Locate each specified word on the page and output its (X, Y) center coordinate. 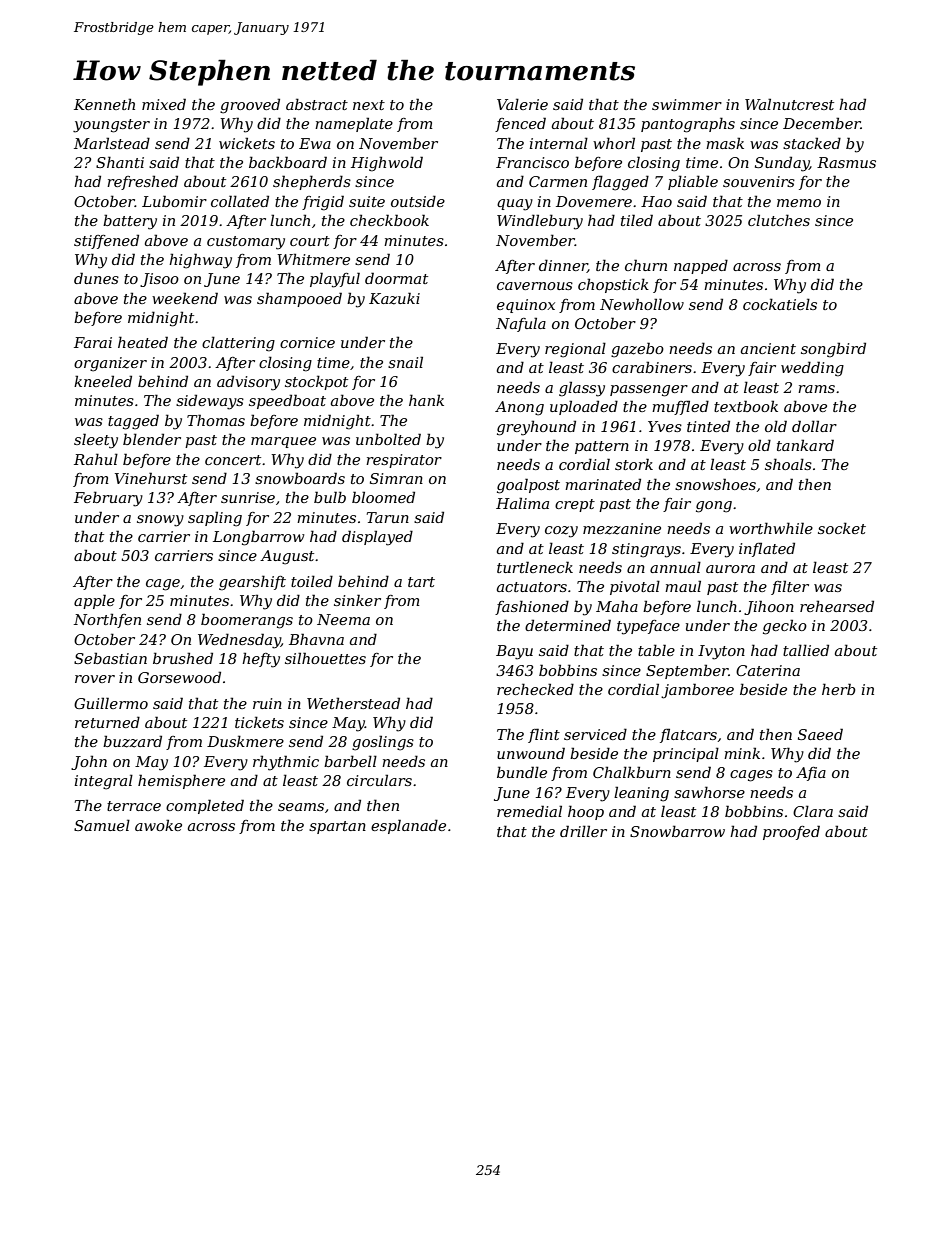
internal (558, 143)
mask (725, 143)
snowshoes (715, 484)
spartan (337, 827)
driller (583, 831)
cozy (561, 532)
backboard (288, 162)
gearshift (252, 583)
